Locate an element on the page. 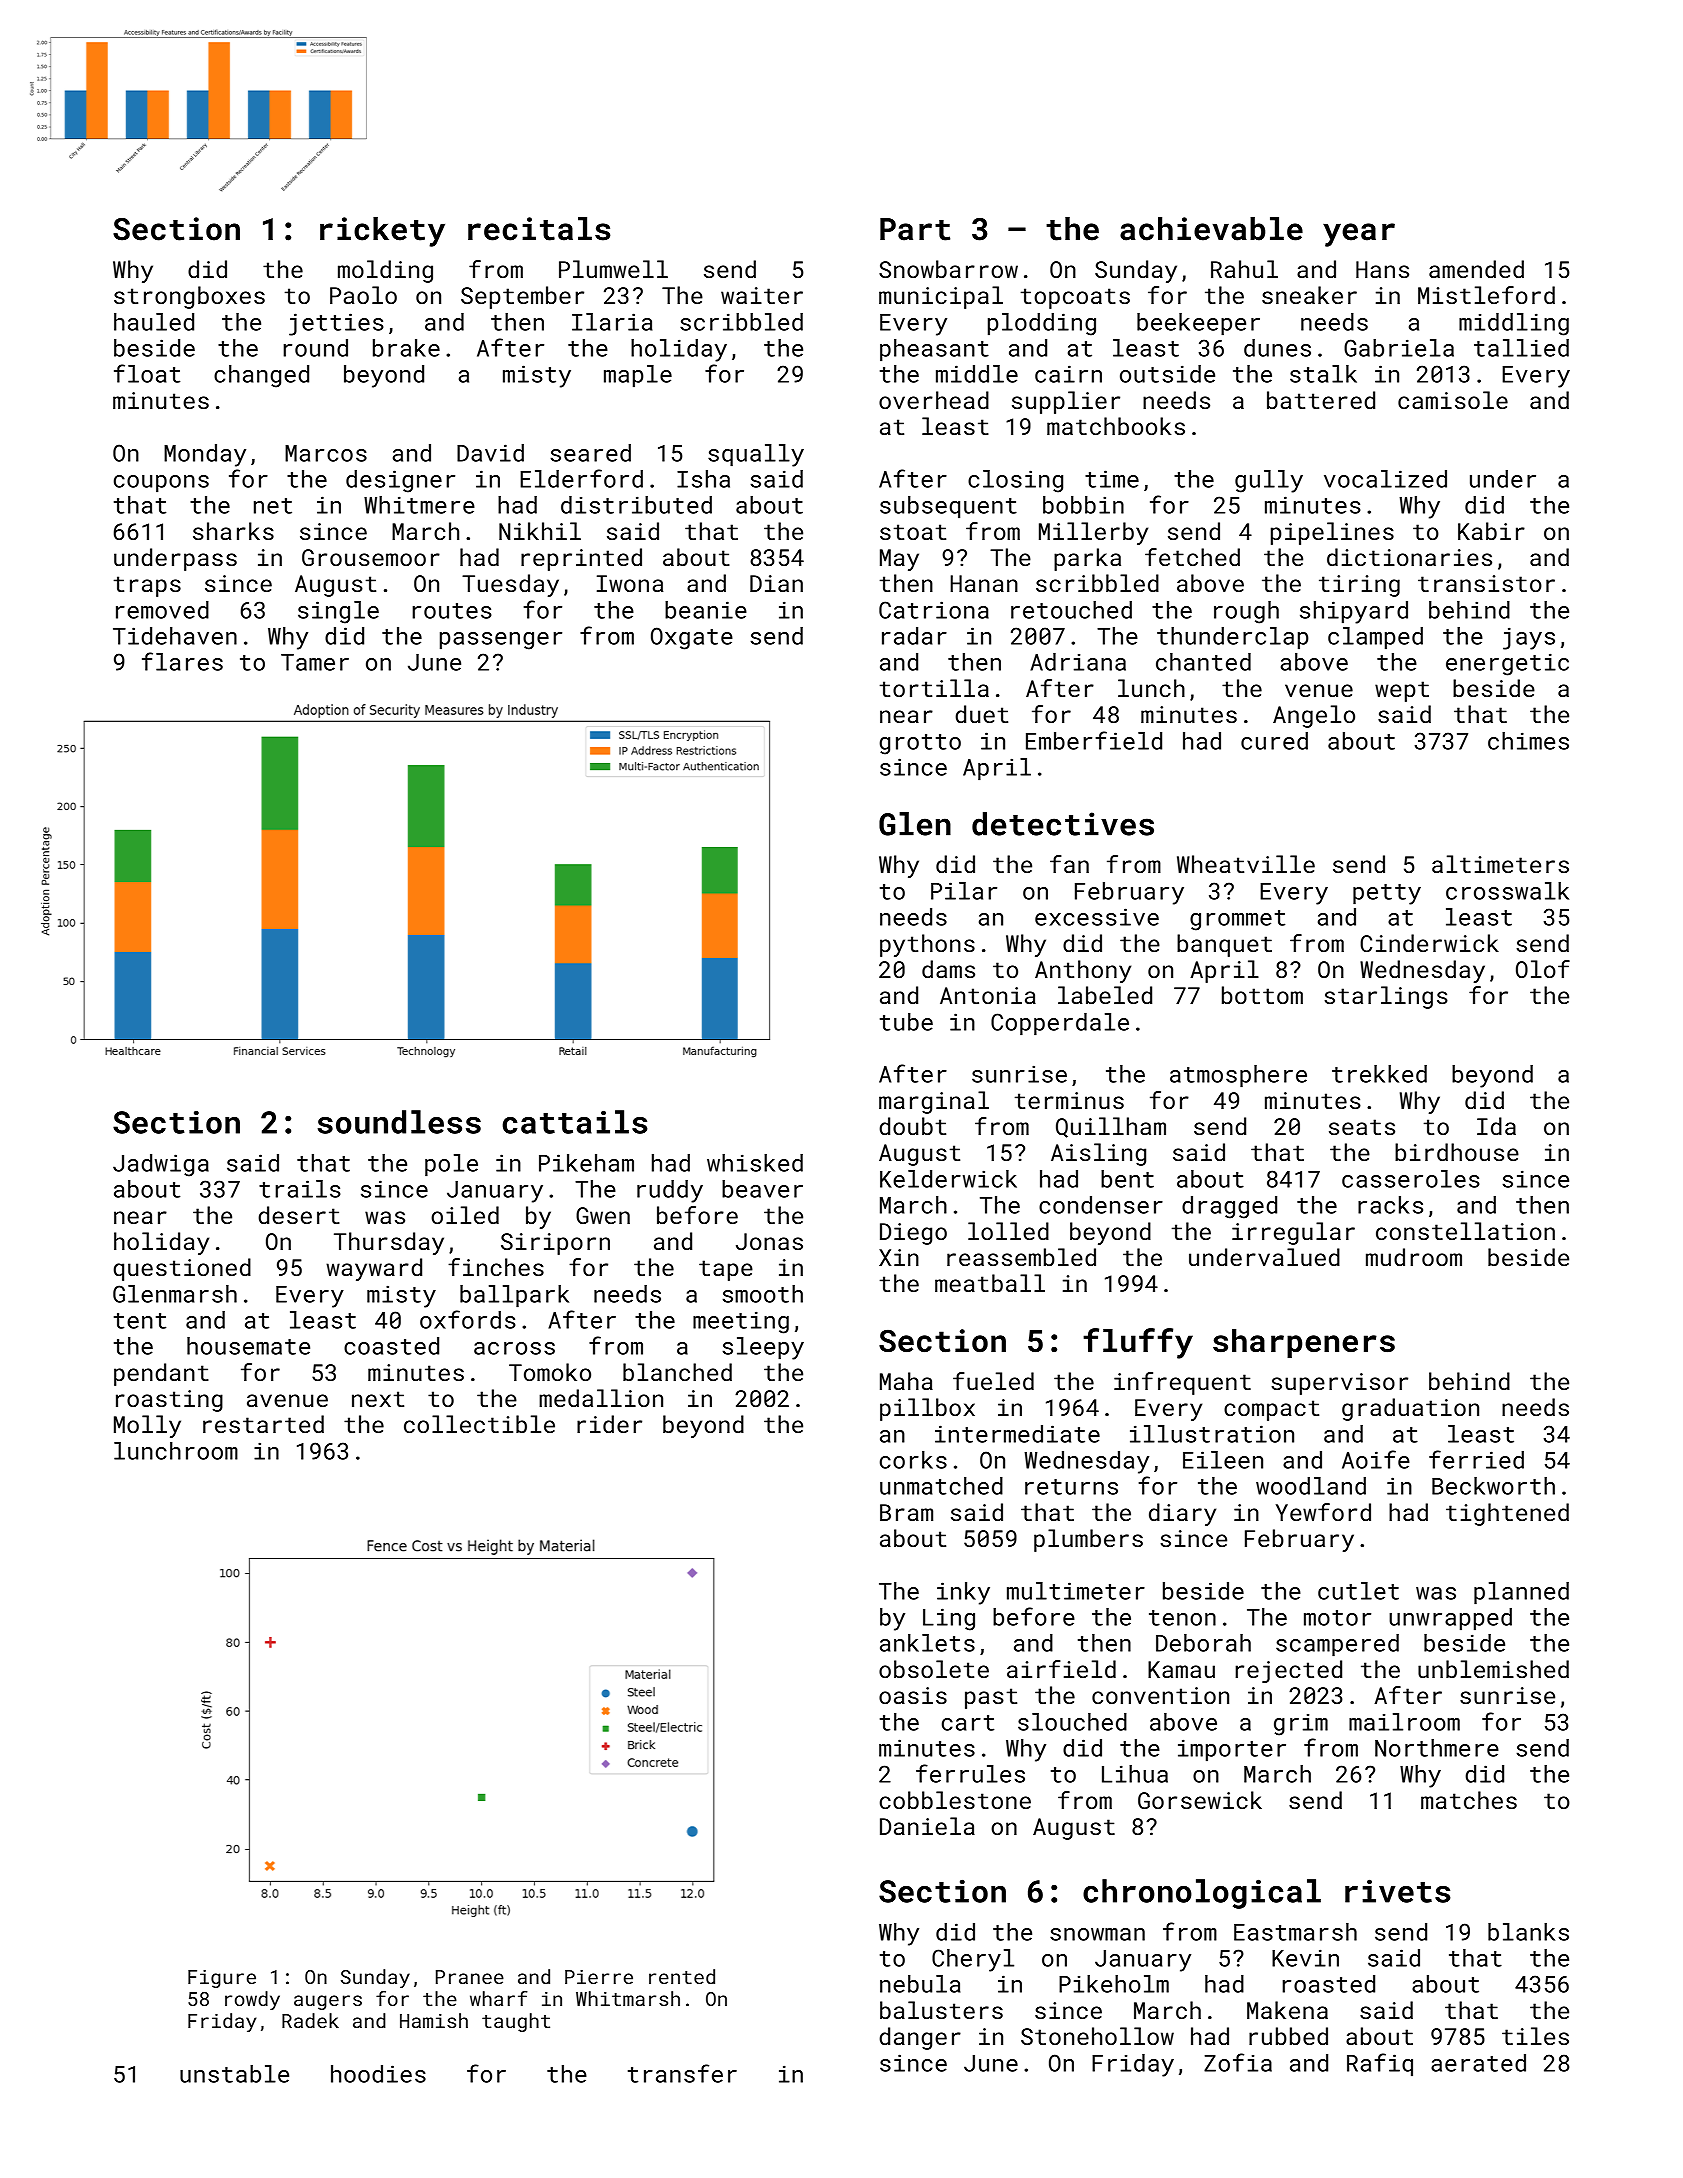 This image has width=1683, height=2178. waiter is located at coordinates (762, 295).
